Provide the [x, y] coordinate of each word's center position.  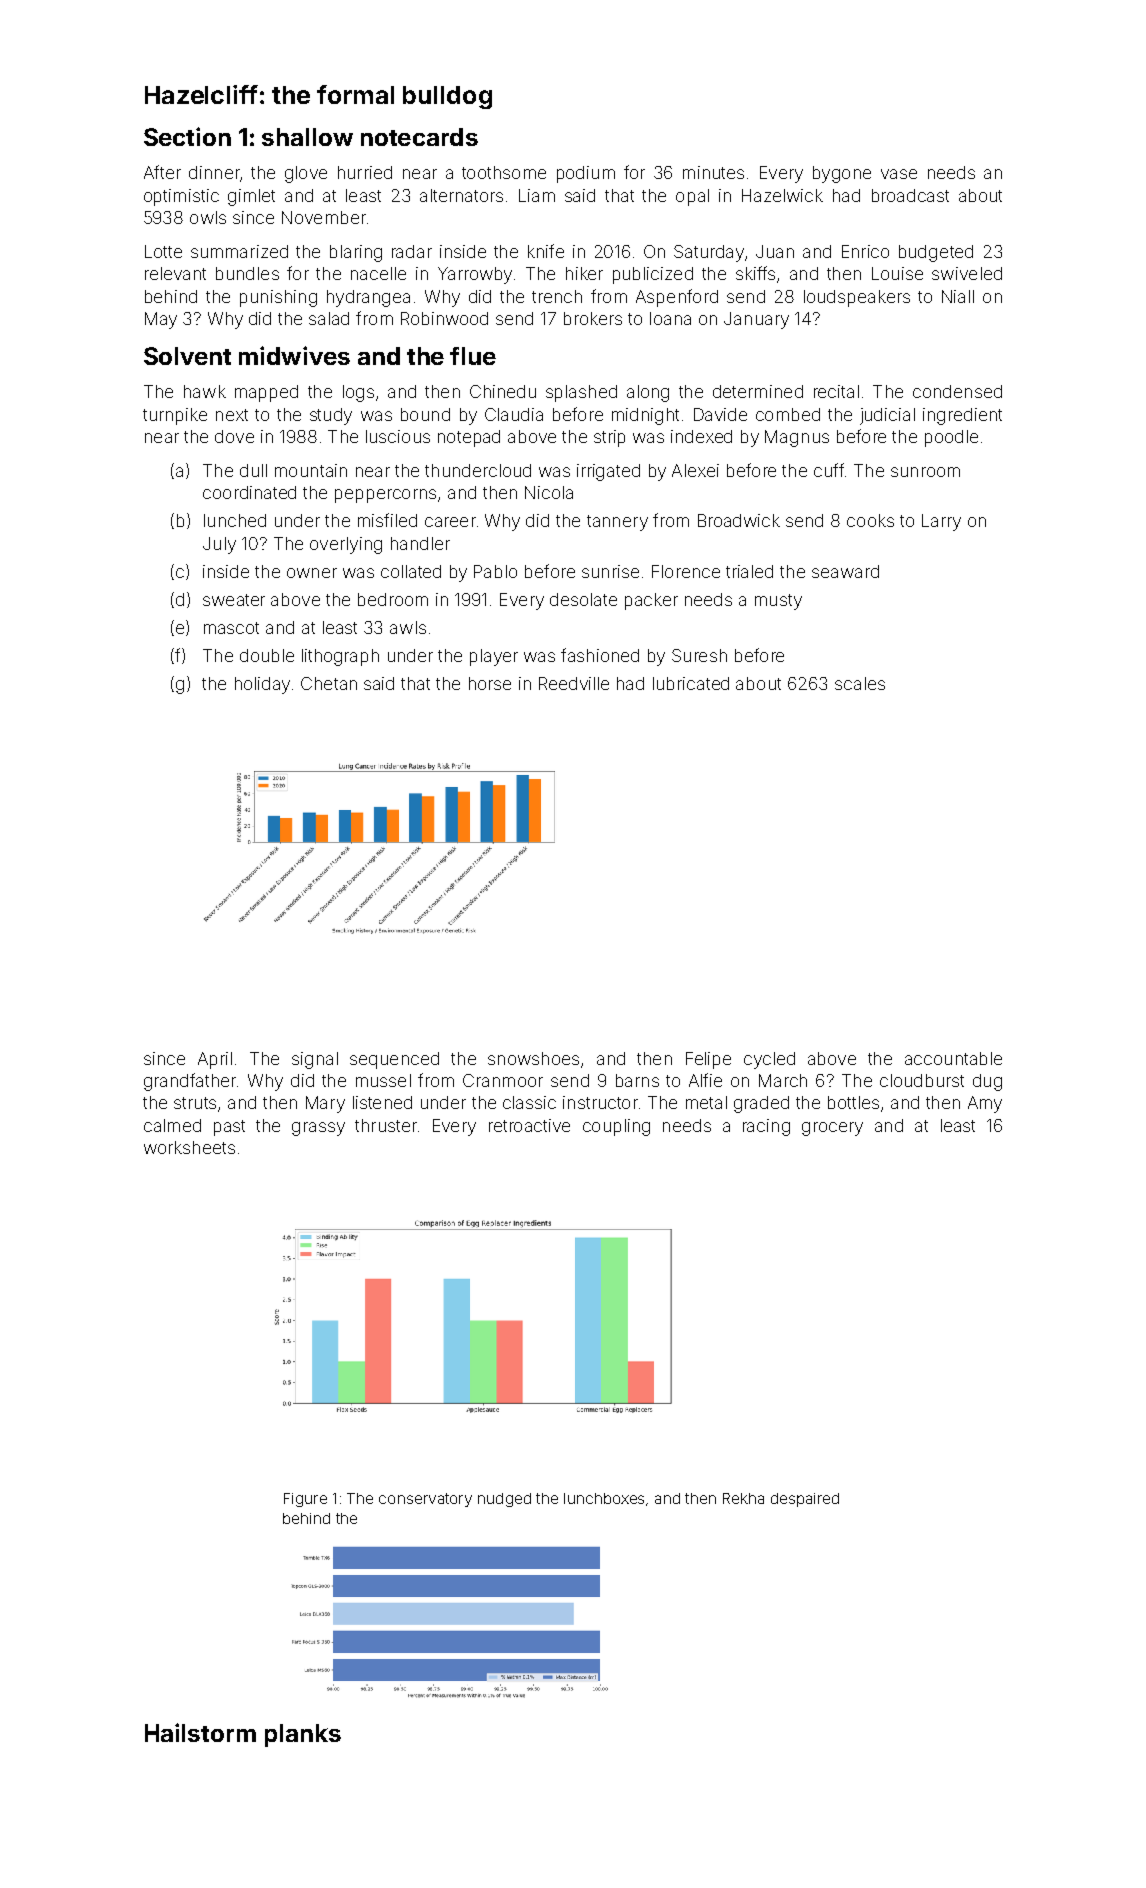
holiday [262, 685]
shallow [307, 137]
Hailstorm [200, 1732]
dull [253, 470]
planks [303, 1735]
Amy [985, 1104]
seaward [845, 571]
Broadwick [739, 520]
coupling [616, 1127]
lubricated [691, 683]
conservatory [425, 1500]
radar [412, 251]
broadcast [910, 195]
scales [860, 683]
